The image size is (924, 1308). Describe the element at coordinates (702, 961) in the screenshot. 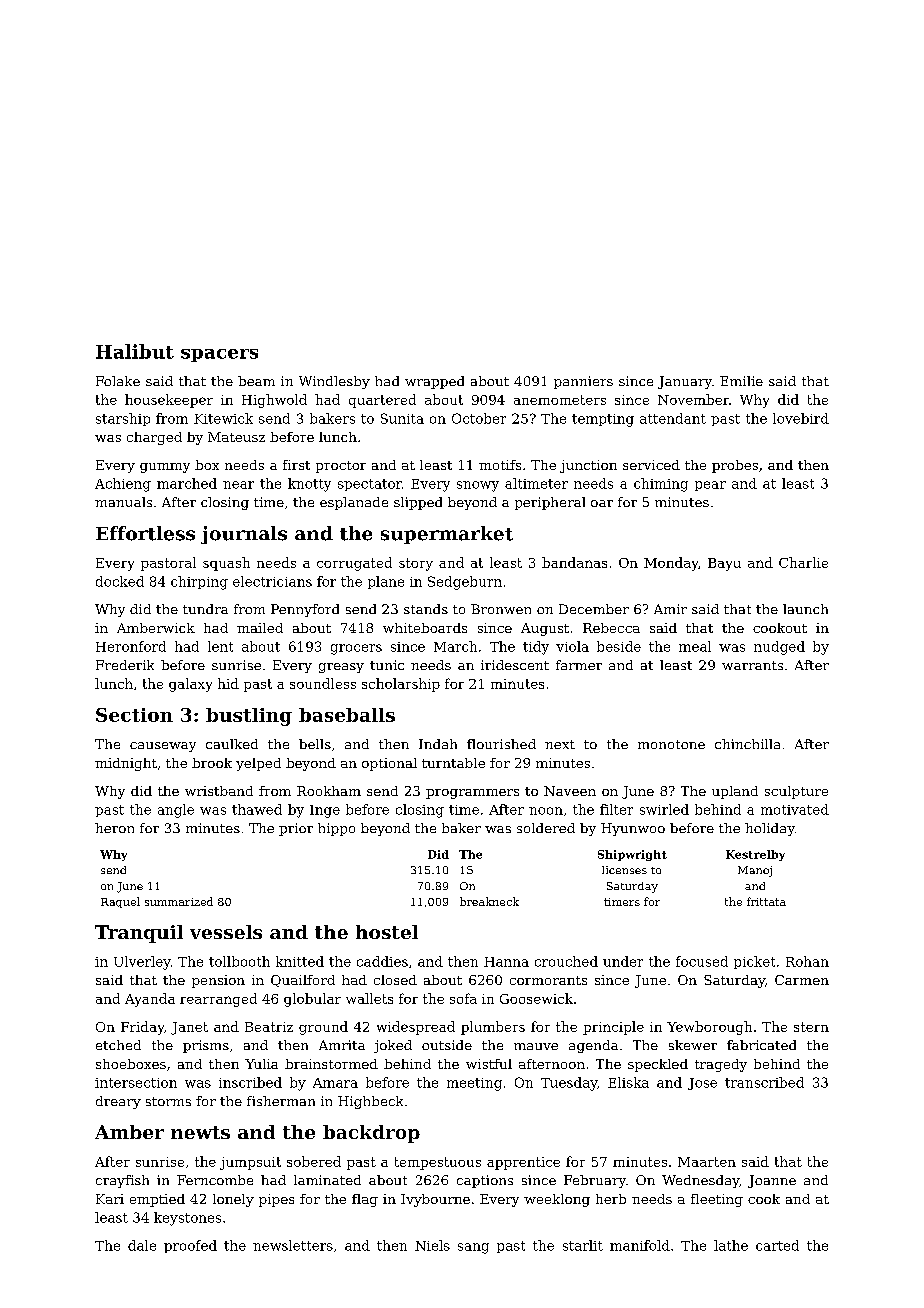

I see `focused` at that location.
